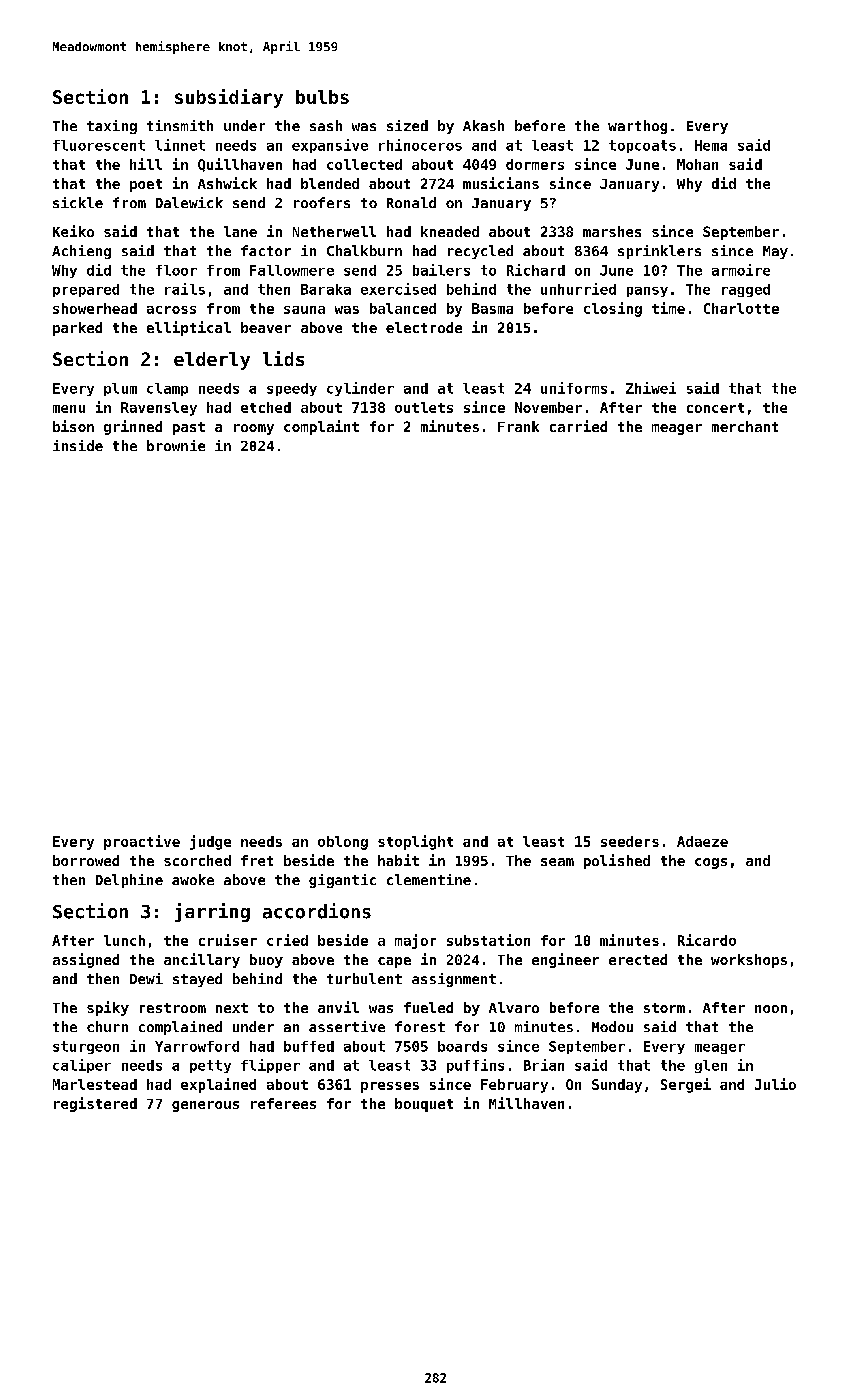  Describe the element at coordinates (142, 842) in the screenshot. I see `proactive` at that location.
